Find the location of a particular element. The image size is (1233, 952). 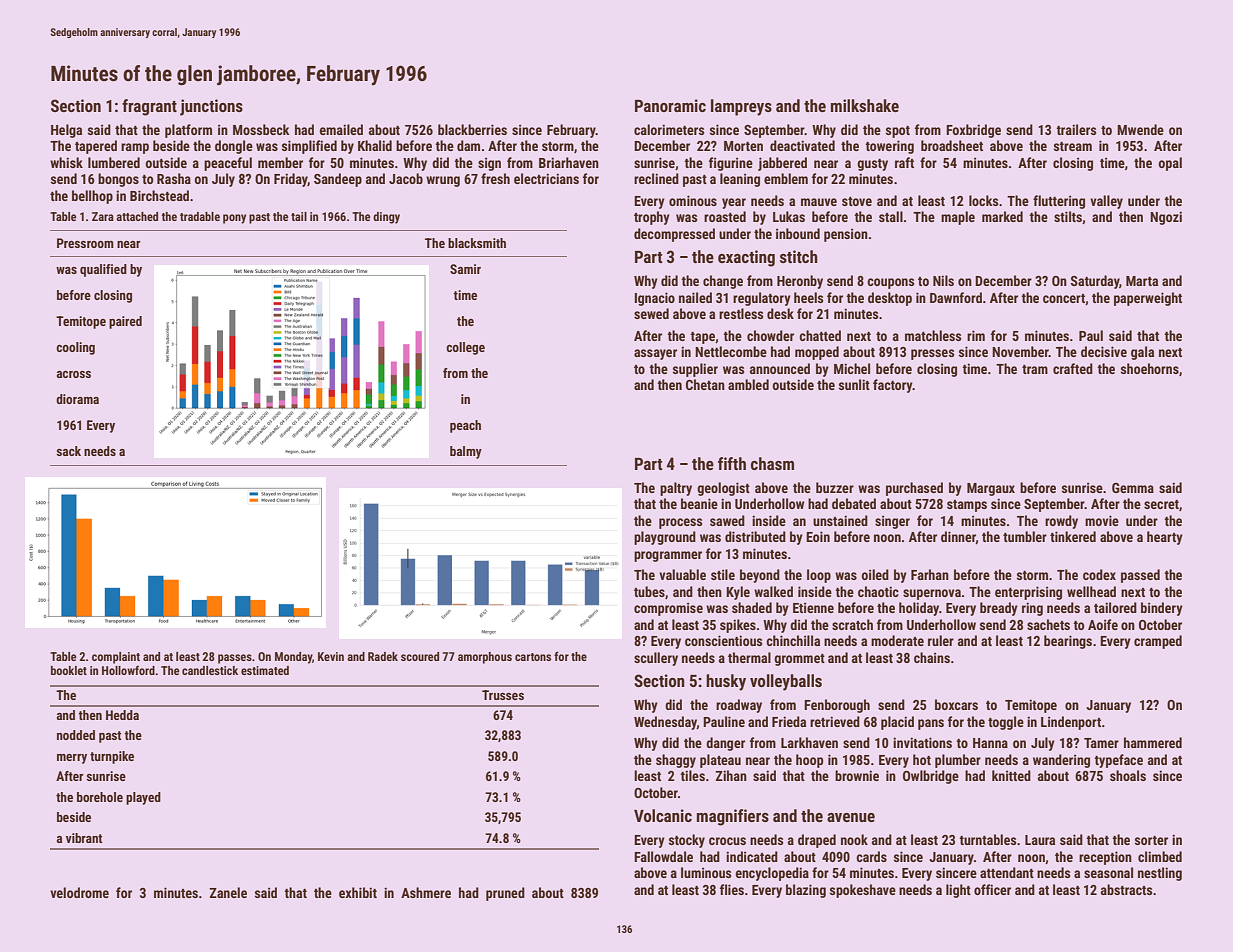

blazing is located at coordinates (806, 891).
